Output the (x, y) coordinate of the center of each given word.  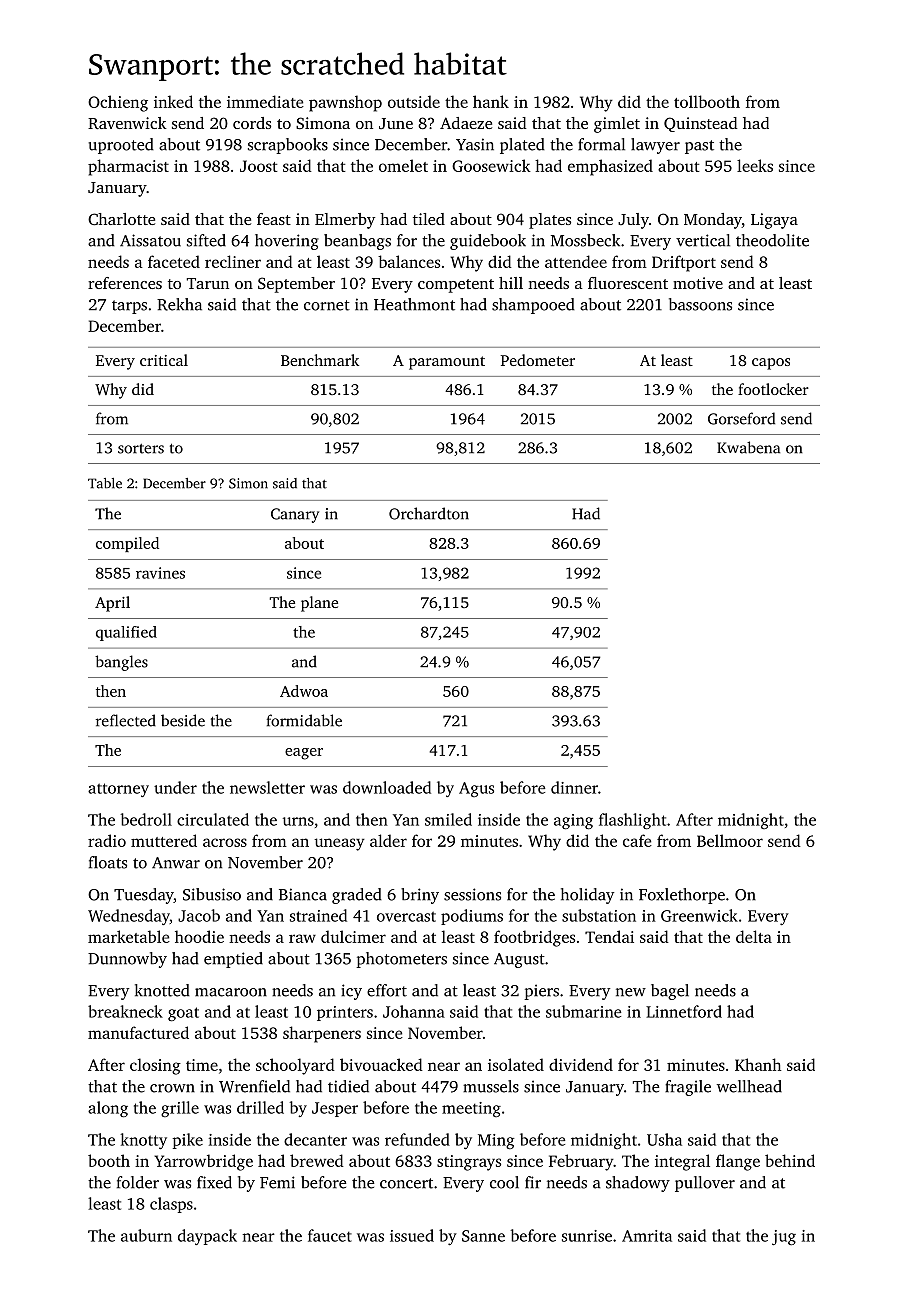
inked (173, 101)
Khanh (758, 1064)
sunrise (587, 1236)
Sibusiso (212, 894)
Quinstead (701, 124)
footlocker (773, 389)
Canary (295, 515)
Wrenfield (254, 1086)
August (519, 960)
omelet (403, 165)
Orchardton (429, 513)
